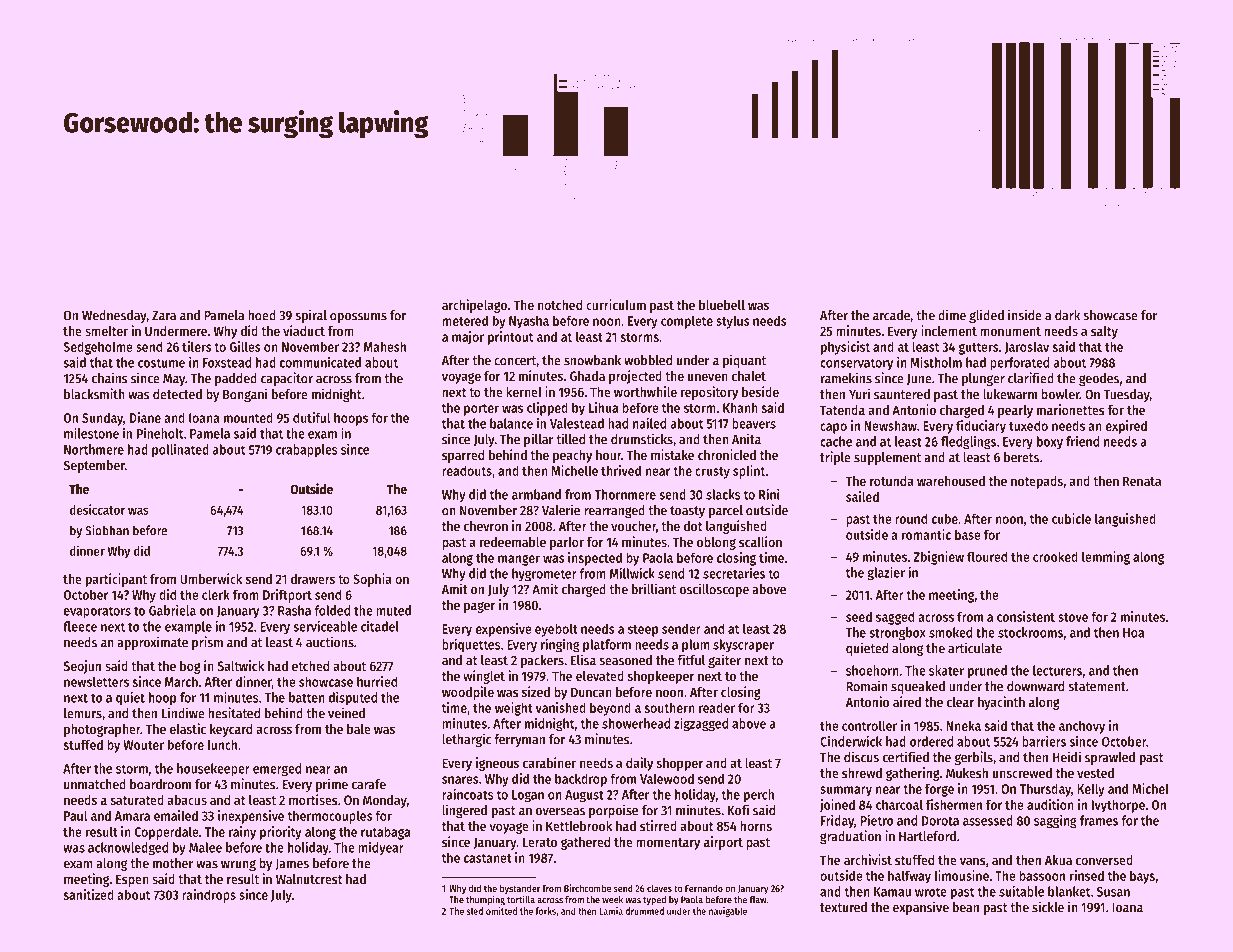 The height and width of the screenshot is (952, 1233). Describe the element at coordinates (107, 530) in the screenshot. I see `Siobhan` at that location.
